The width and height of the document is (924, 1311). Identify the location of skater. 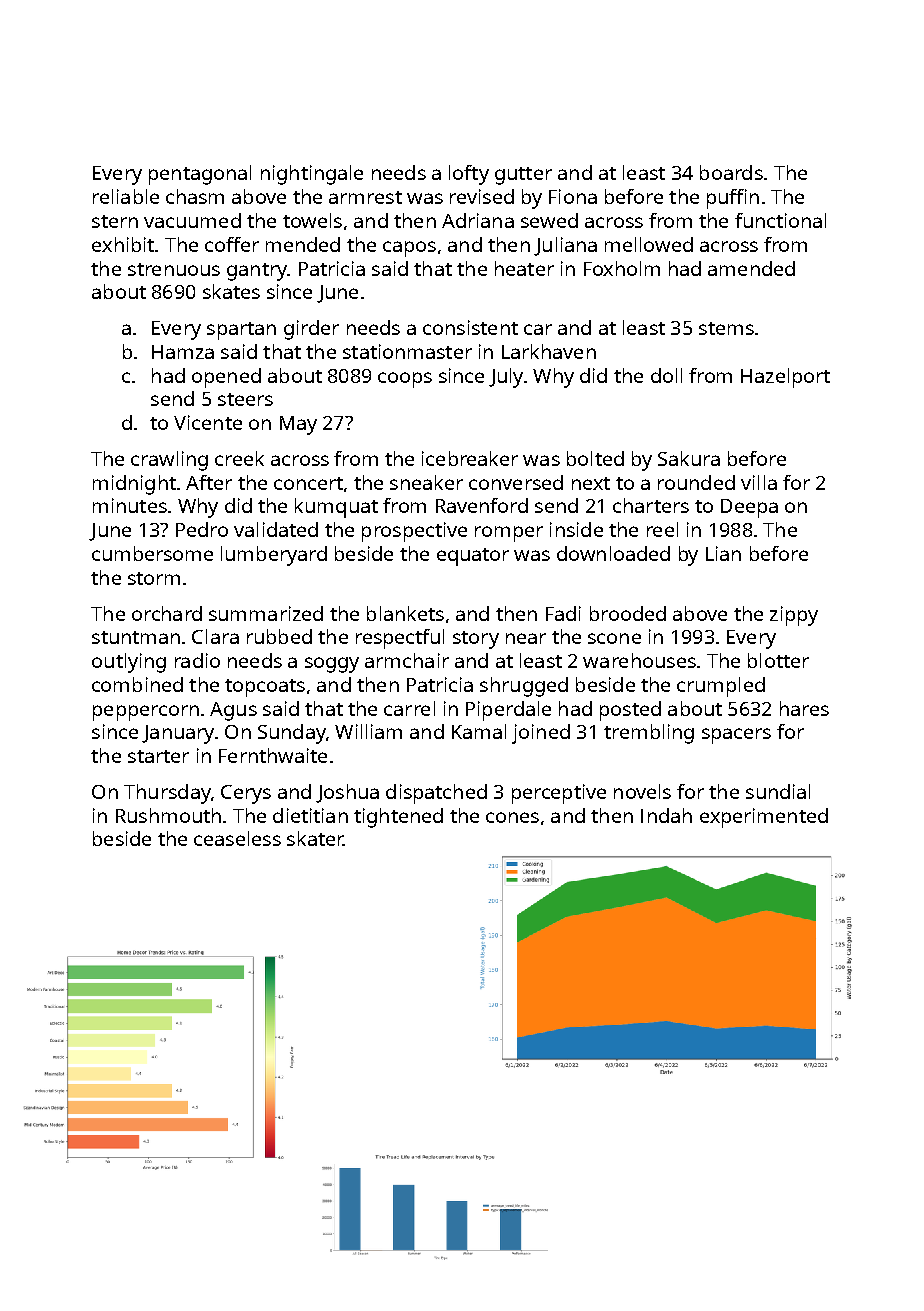
(315, 838).
